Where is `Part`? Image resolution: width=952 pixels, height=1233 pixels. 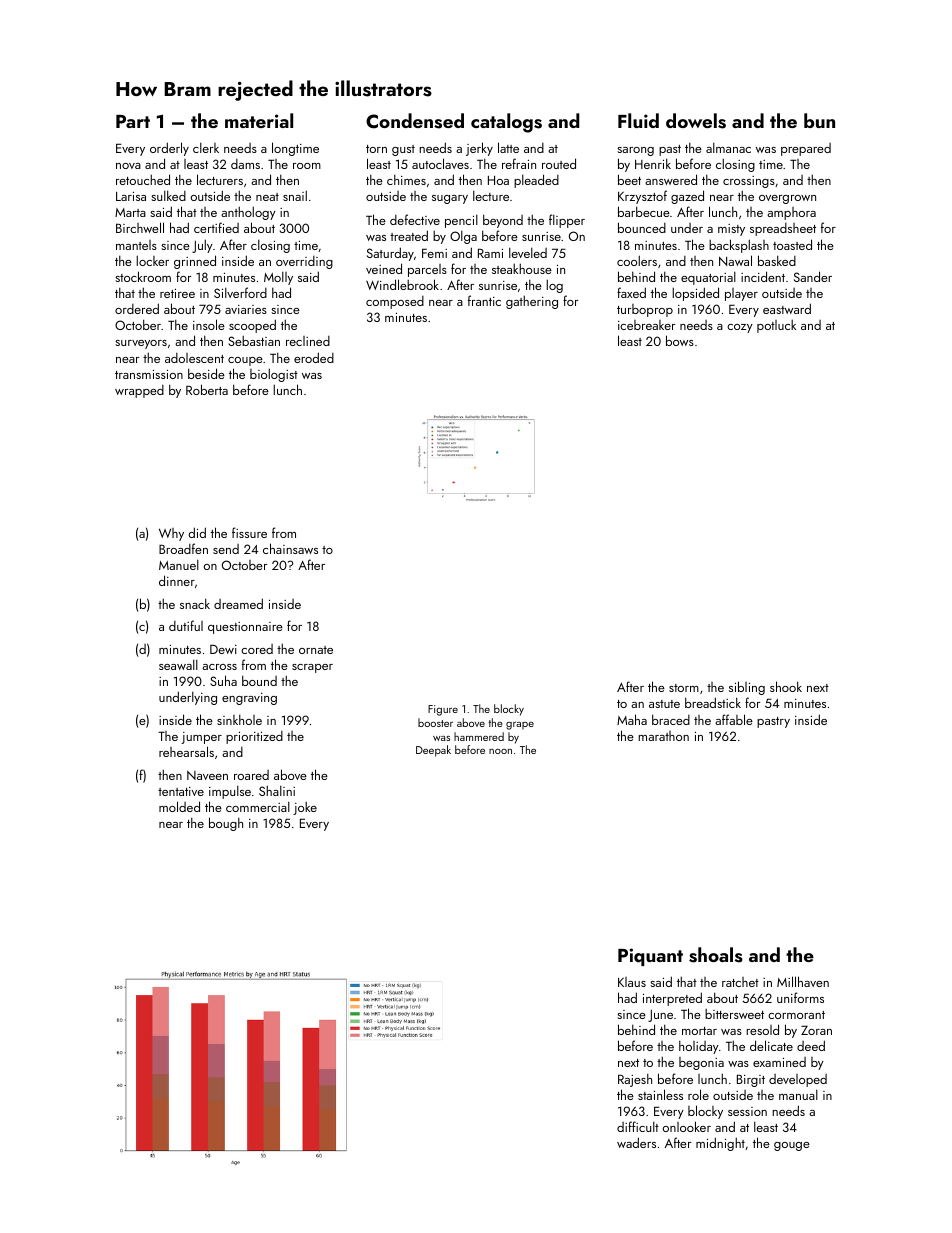
Part is located at coordinates (133, 121).
